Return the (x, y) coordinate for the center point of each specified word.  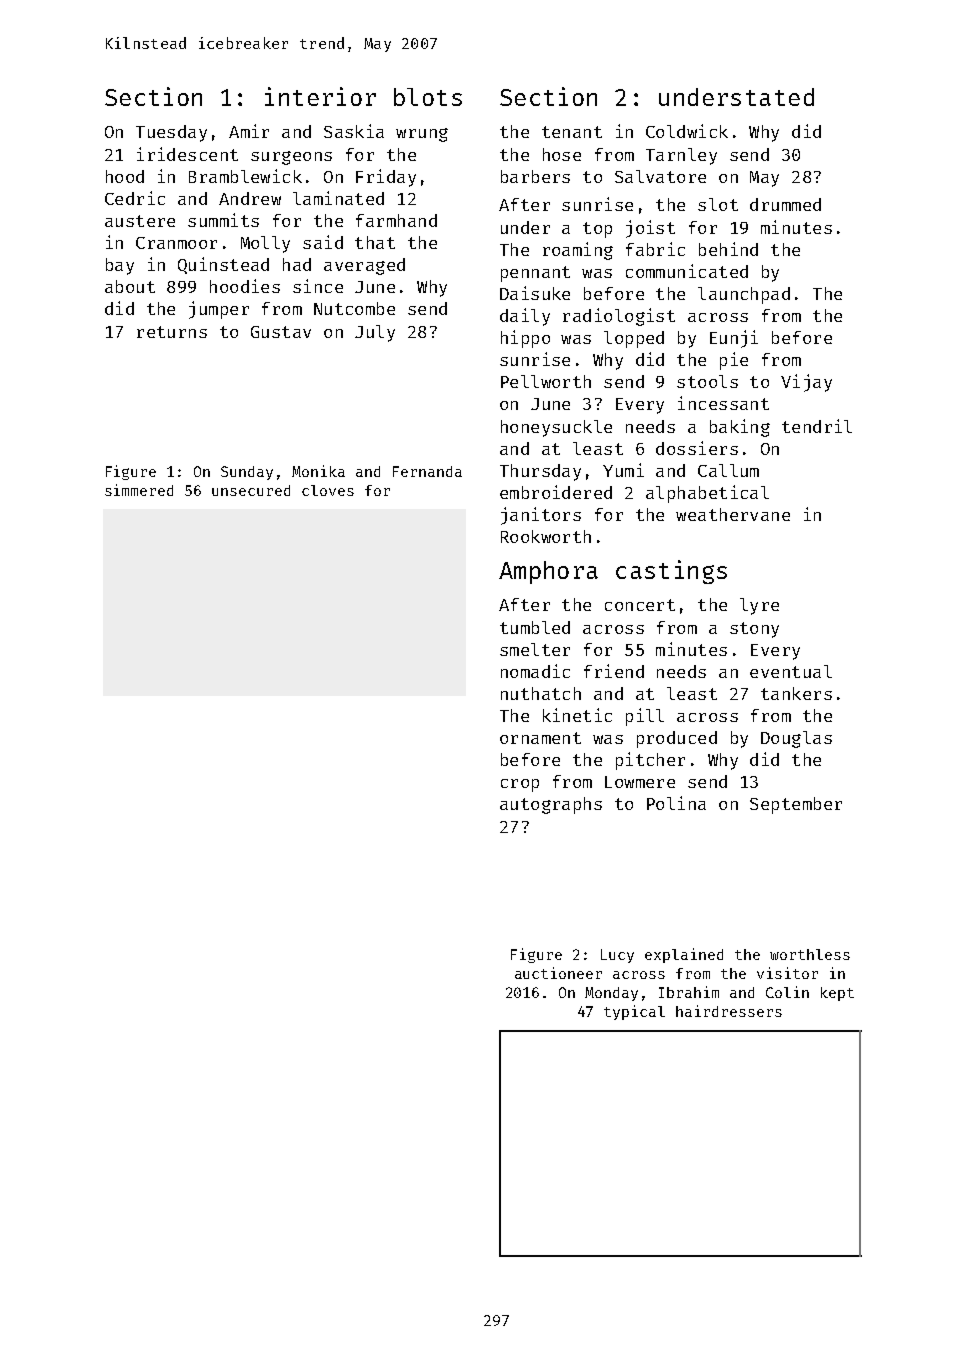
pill (645, 717)
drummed (785, 204)
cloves (328, 490)
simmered (139, 490)
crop (520, 785)
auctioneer (558, 973)
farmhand (396, 220)
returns (172, 332)
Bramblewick (245, 176)
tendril (817, 426)
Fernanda (427, 471)
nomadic (535, 671)
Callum (728, 470)
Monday (611, 994)
